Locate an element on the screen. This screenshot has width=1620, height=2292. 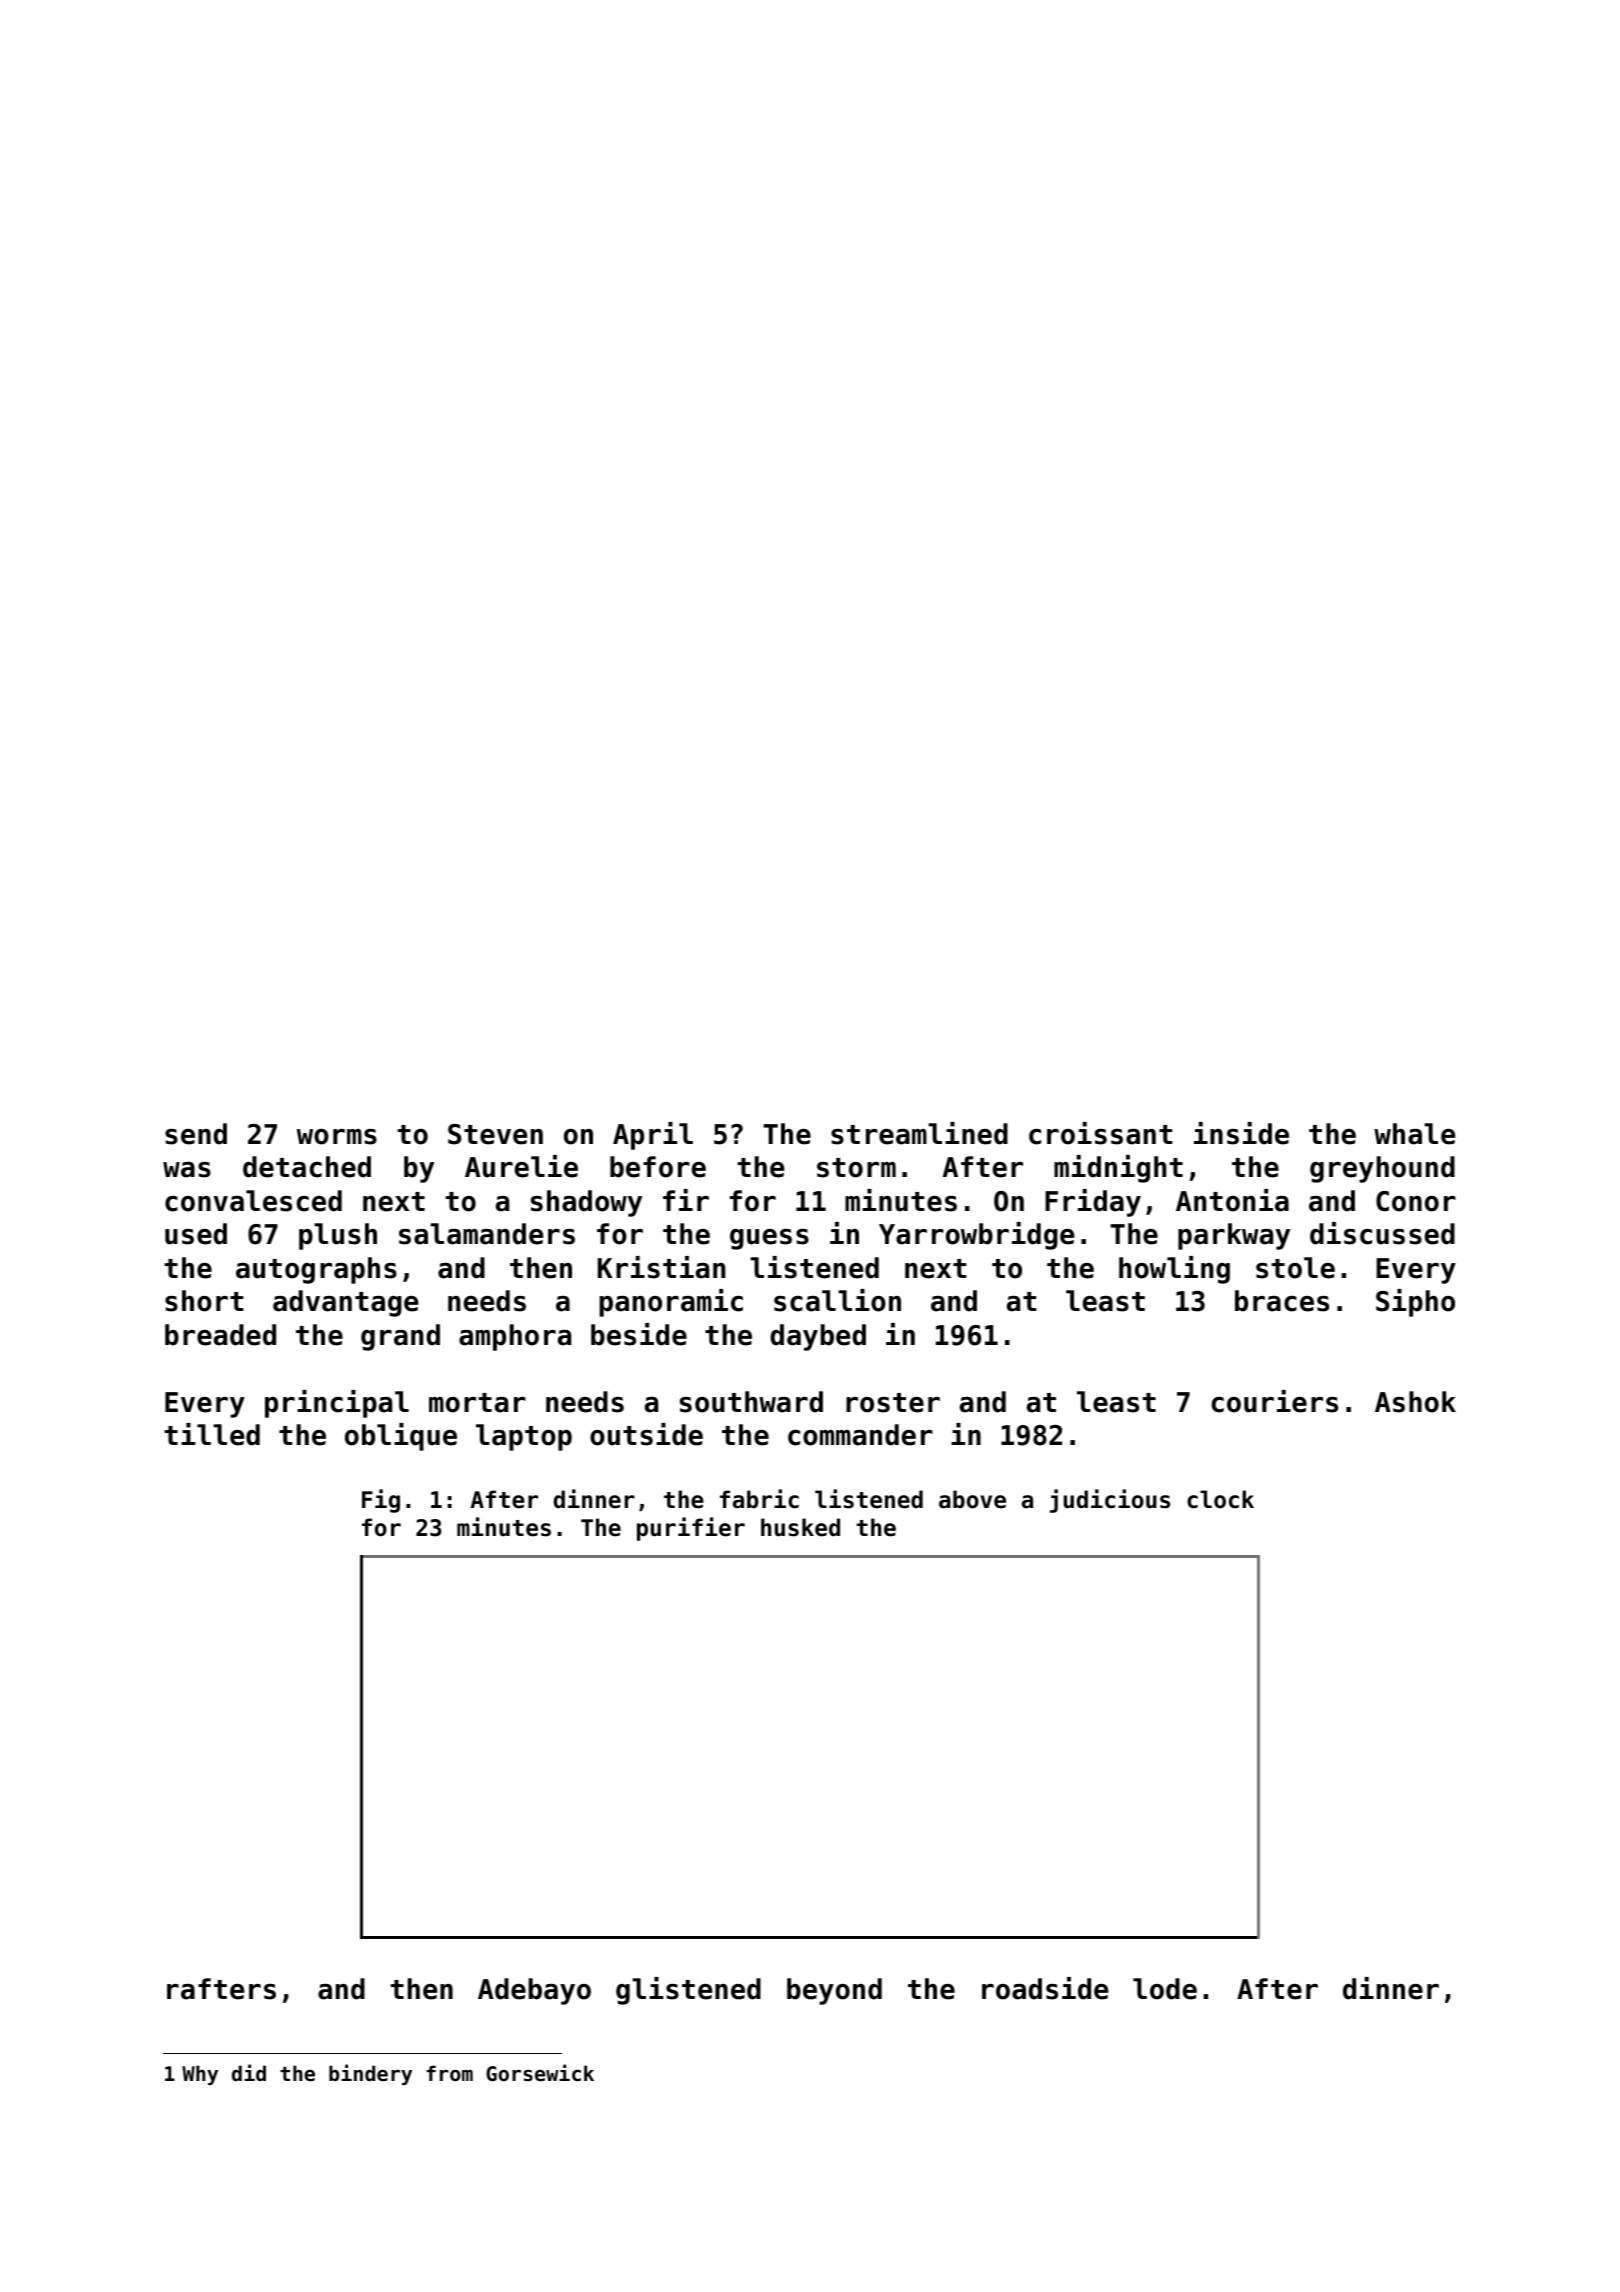
husked is located at coordinates (800, 1527).
